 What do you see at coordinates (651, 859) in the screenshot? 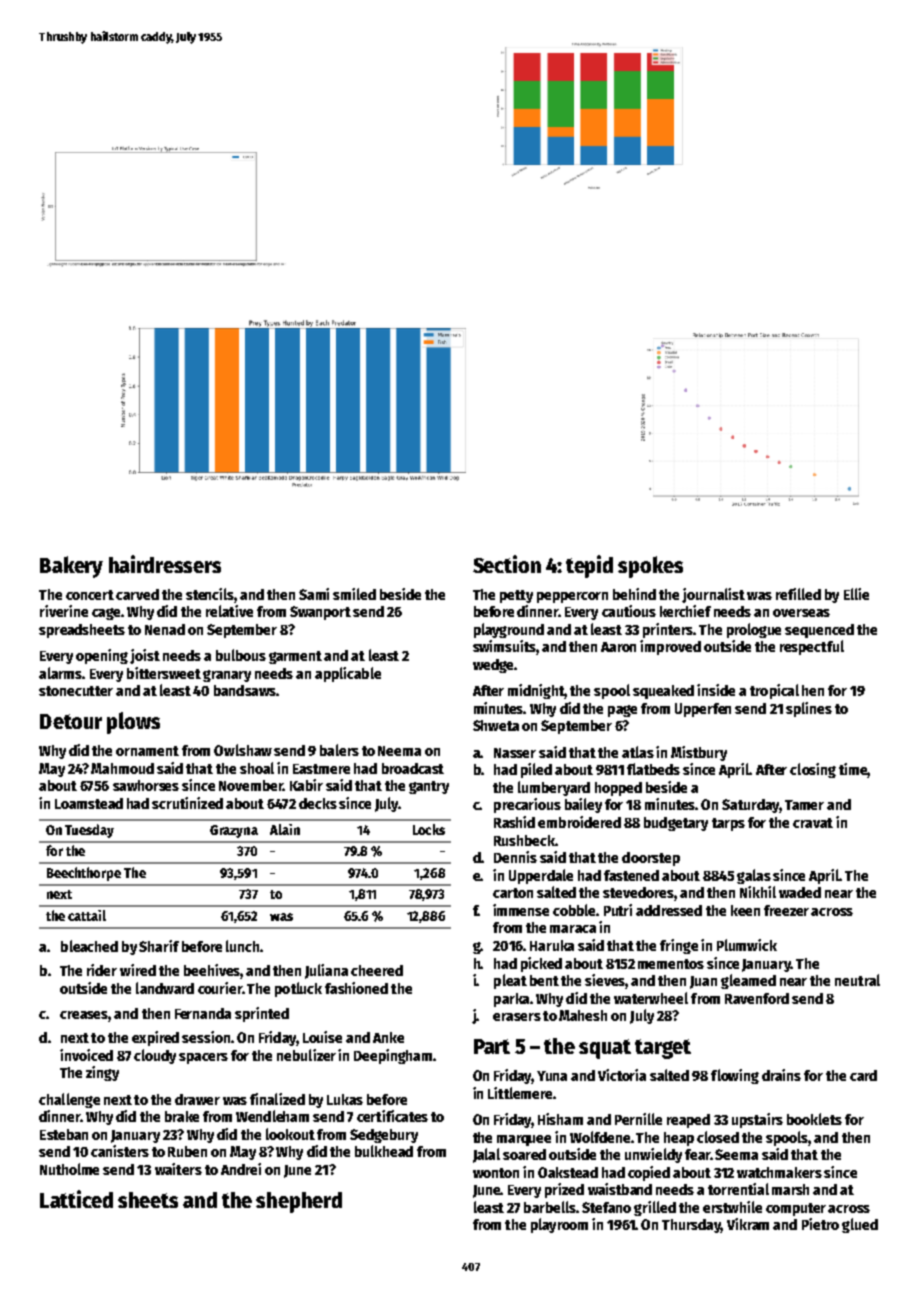
I see `doorstep` at bounding box center [651, 859].
